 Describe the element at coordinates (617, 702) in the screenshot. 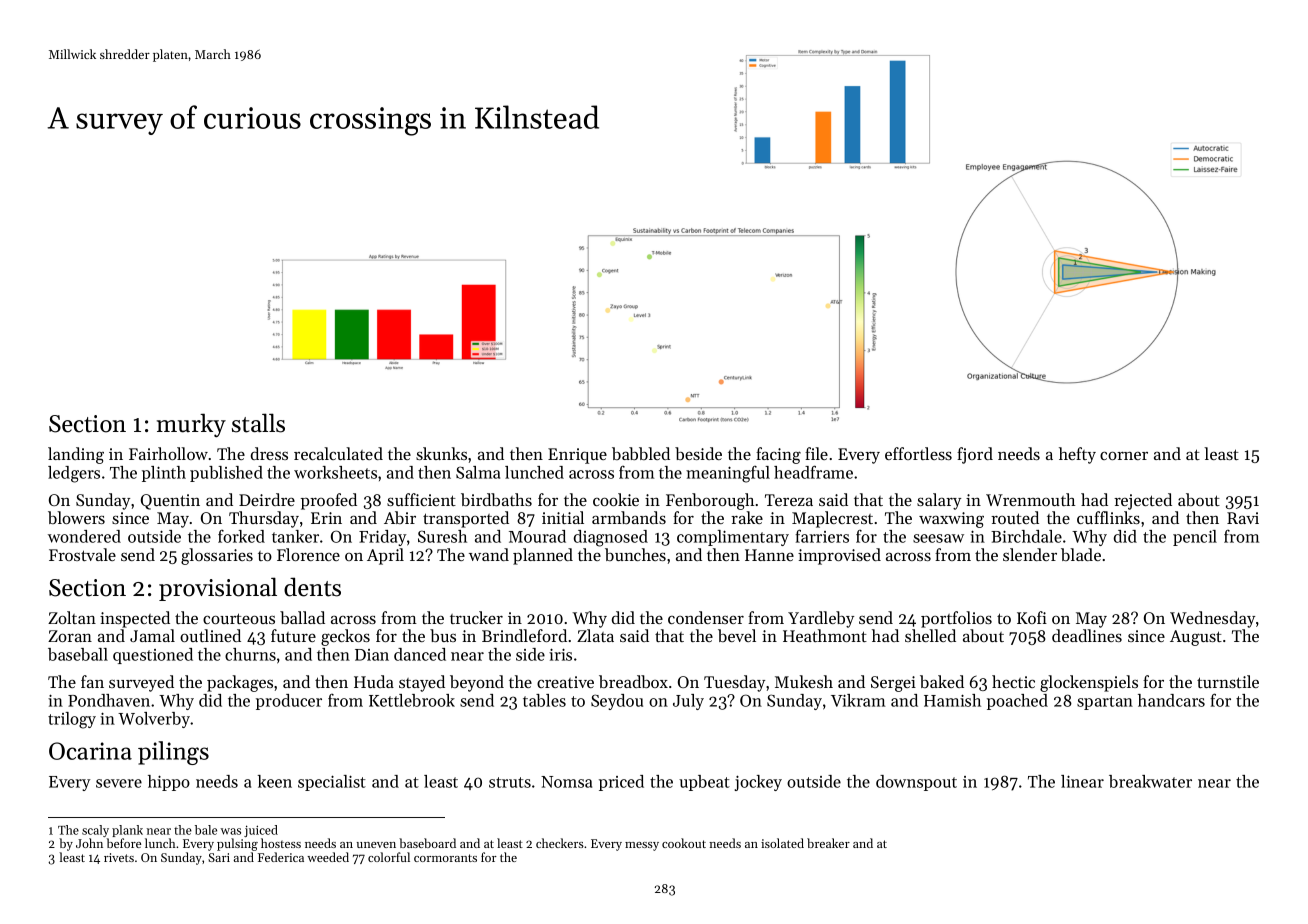

I see `Seydou` at that location.
